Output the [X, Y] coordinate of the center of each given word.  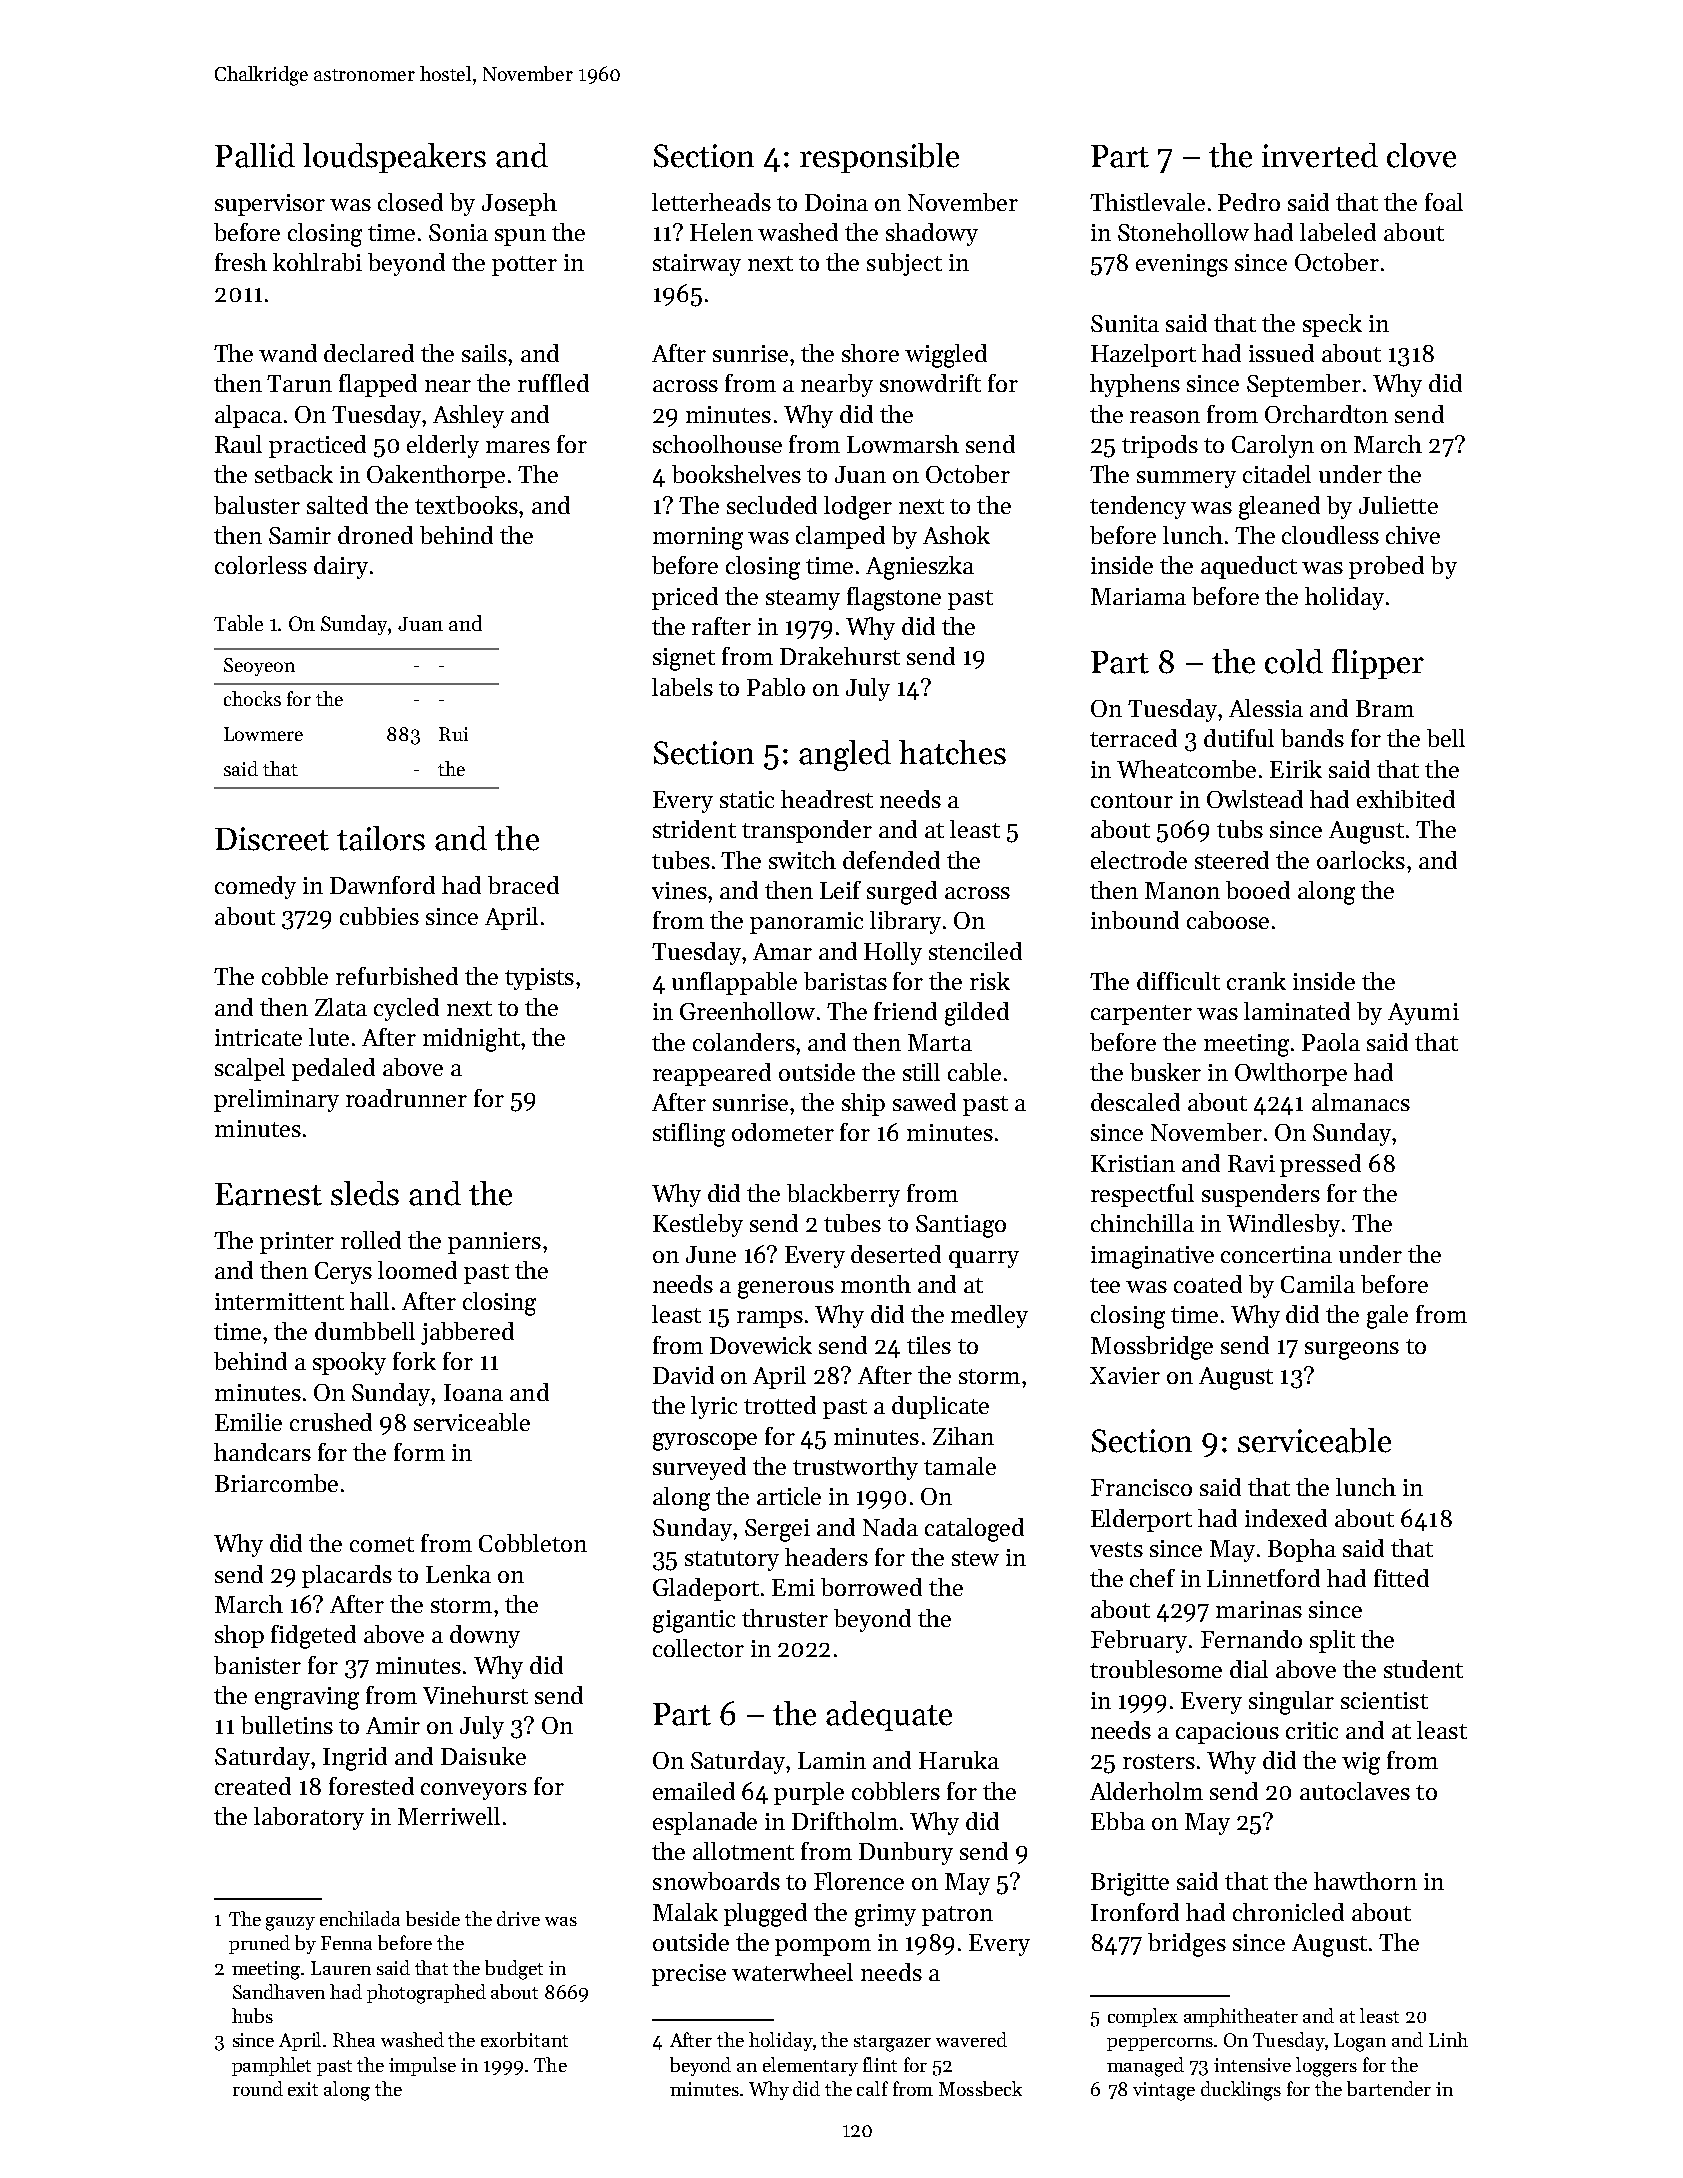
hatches [952, 752]
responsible [879, 158]
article [789, 1496]
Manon [1182, 890]
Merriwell [449, 1816]
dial [1249, 1669]
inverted [1320, 155]
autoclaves [1355, 1791]
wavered [971, 2039]
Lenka [458, 1574]
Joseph [519, 204]
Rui [453, 734]
